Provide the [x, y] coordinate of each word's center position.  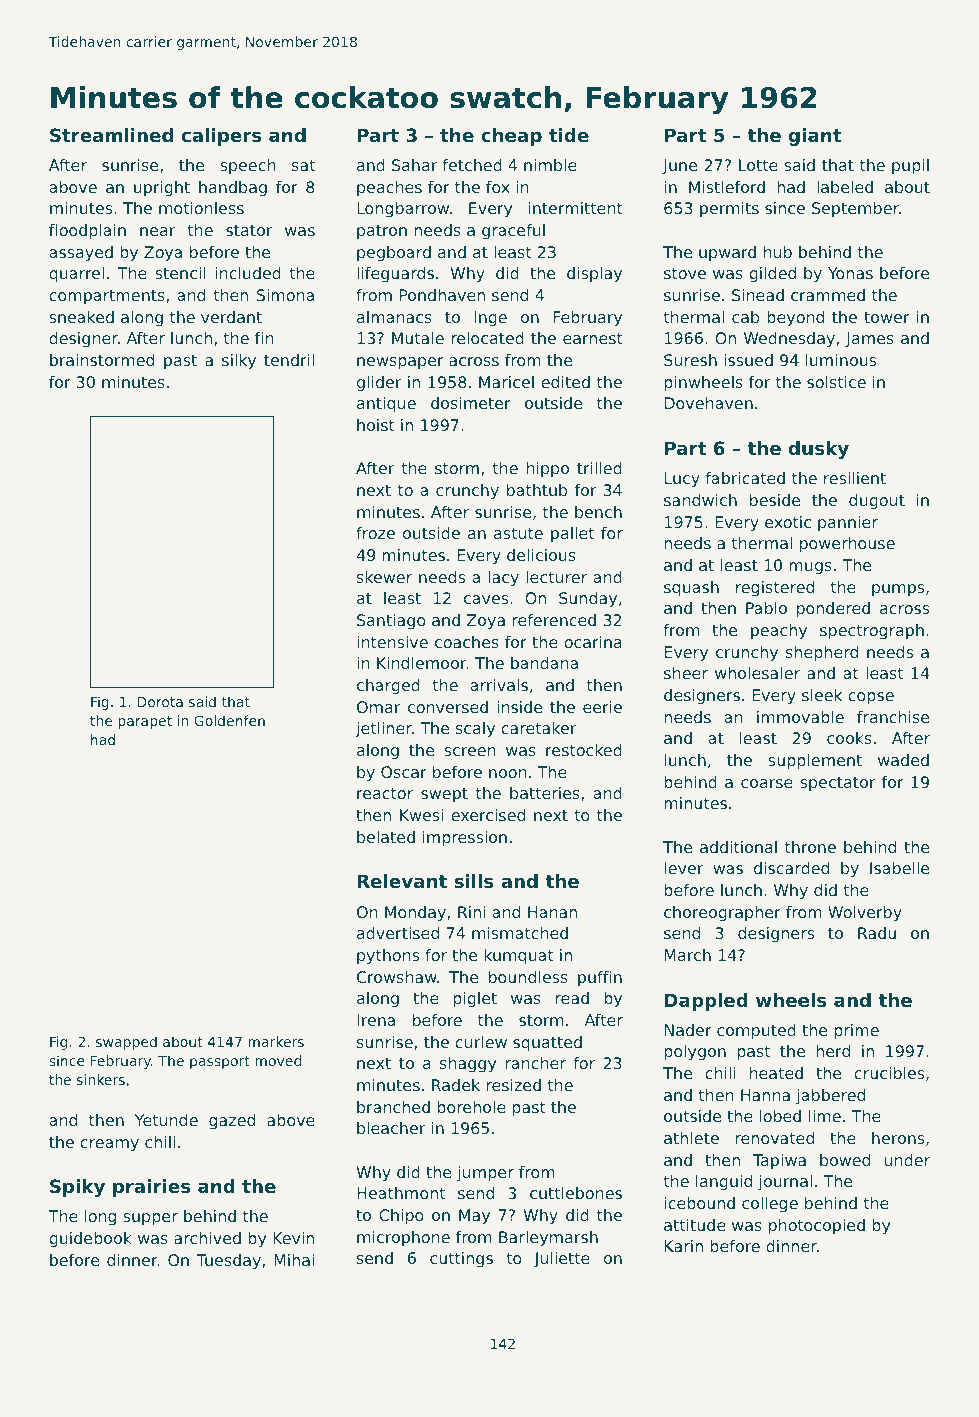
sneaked [81, 317]
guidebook [90, 1240]
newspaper [400, 363]
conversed [448, 707]
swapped [126, 1043]
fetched [472, 165]
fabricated [745, 478]
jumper [485, 1174]
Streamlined [111, 135]
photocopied [817, 1227]
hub [778, 252]
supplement [815, 762]
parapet [145, 722]
